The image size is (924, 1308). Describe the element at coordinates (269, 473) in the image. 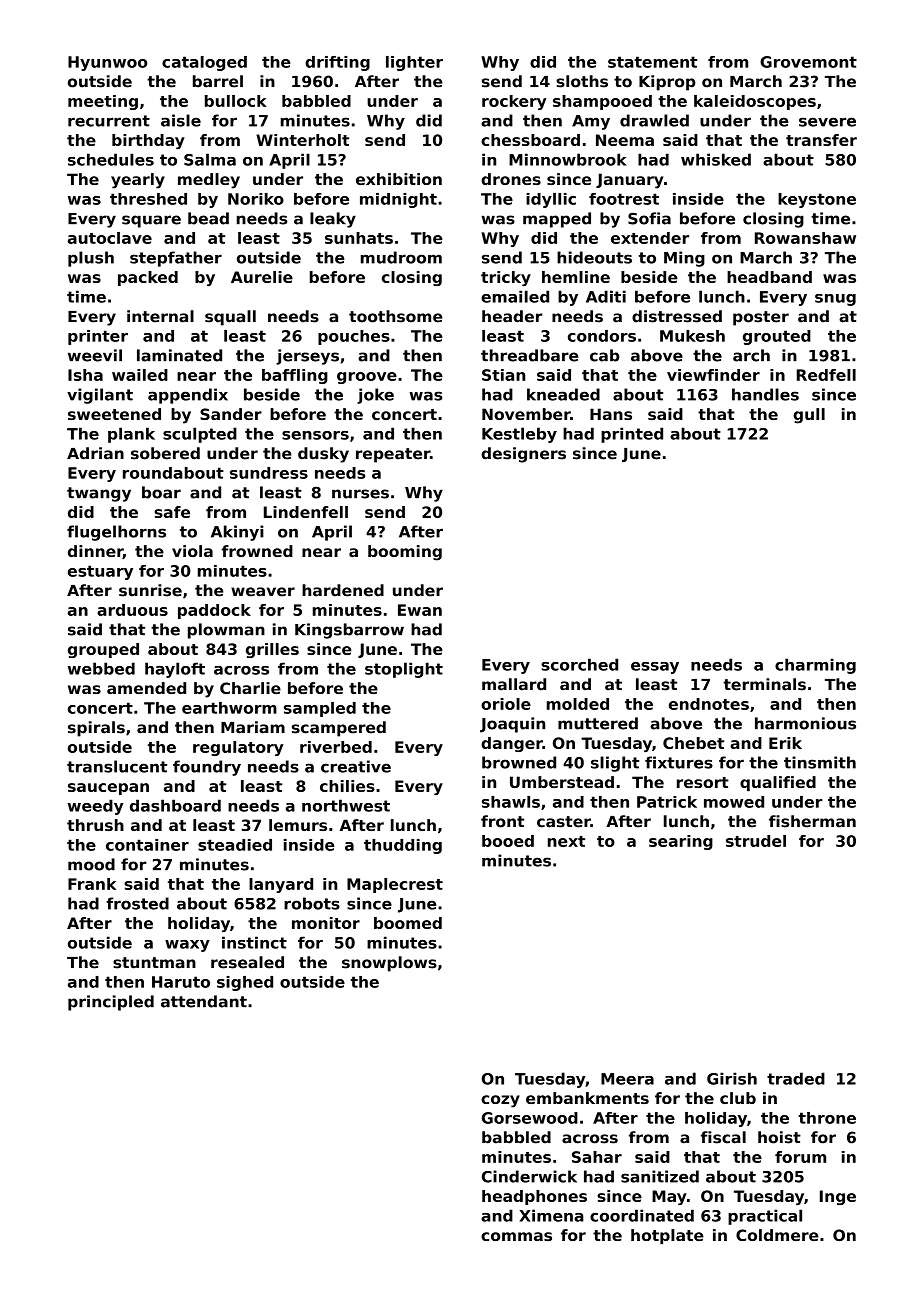

I see `sundress` at that location.
